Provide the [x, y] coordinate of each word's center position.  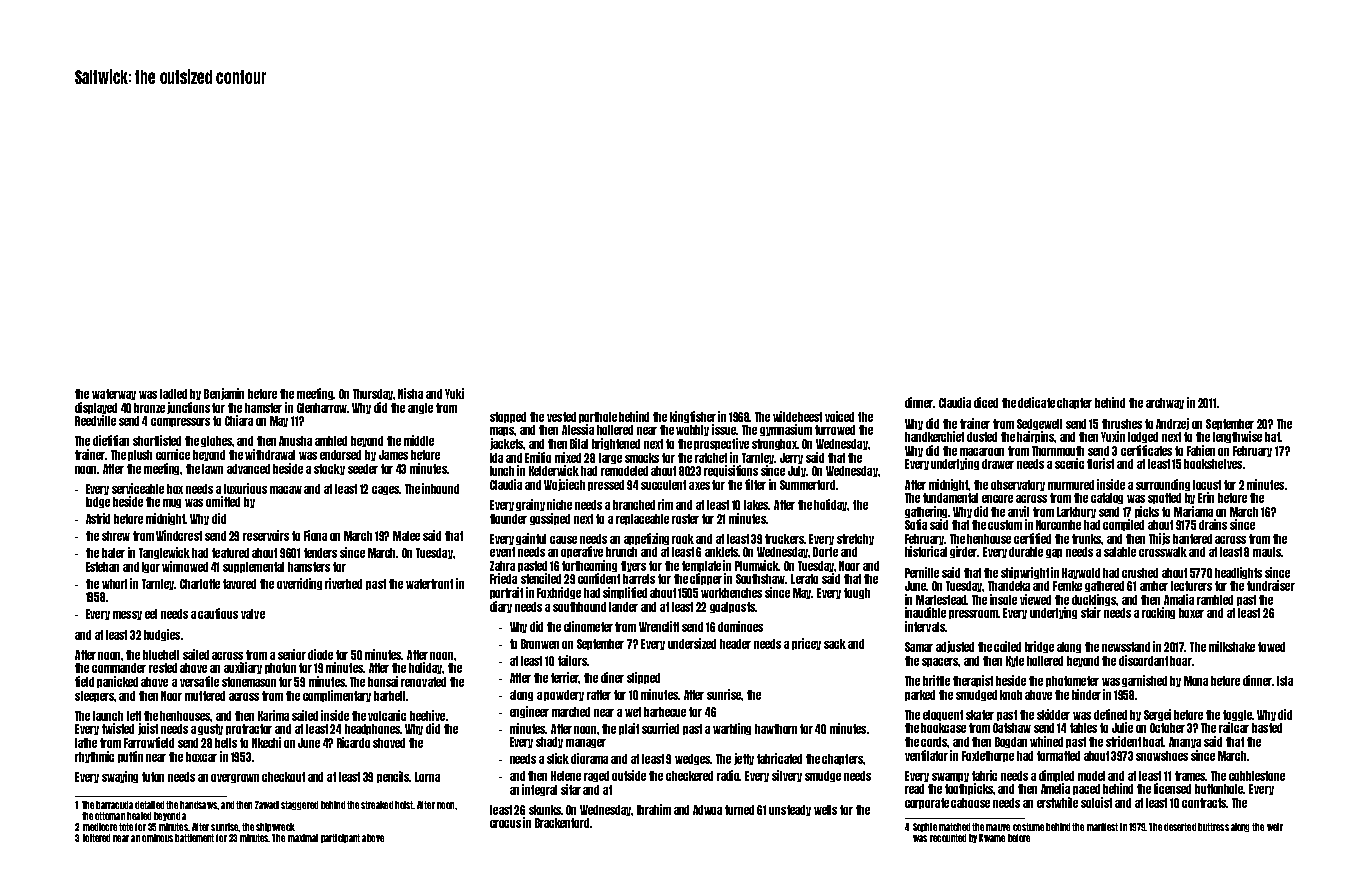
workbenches [731, 593]
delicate [1036, 402]
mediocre [100, 827]
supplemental [253, 567]
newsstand [1126, 647]
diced [986, 402]
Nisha [410, 393]
